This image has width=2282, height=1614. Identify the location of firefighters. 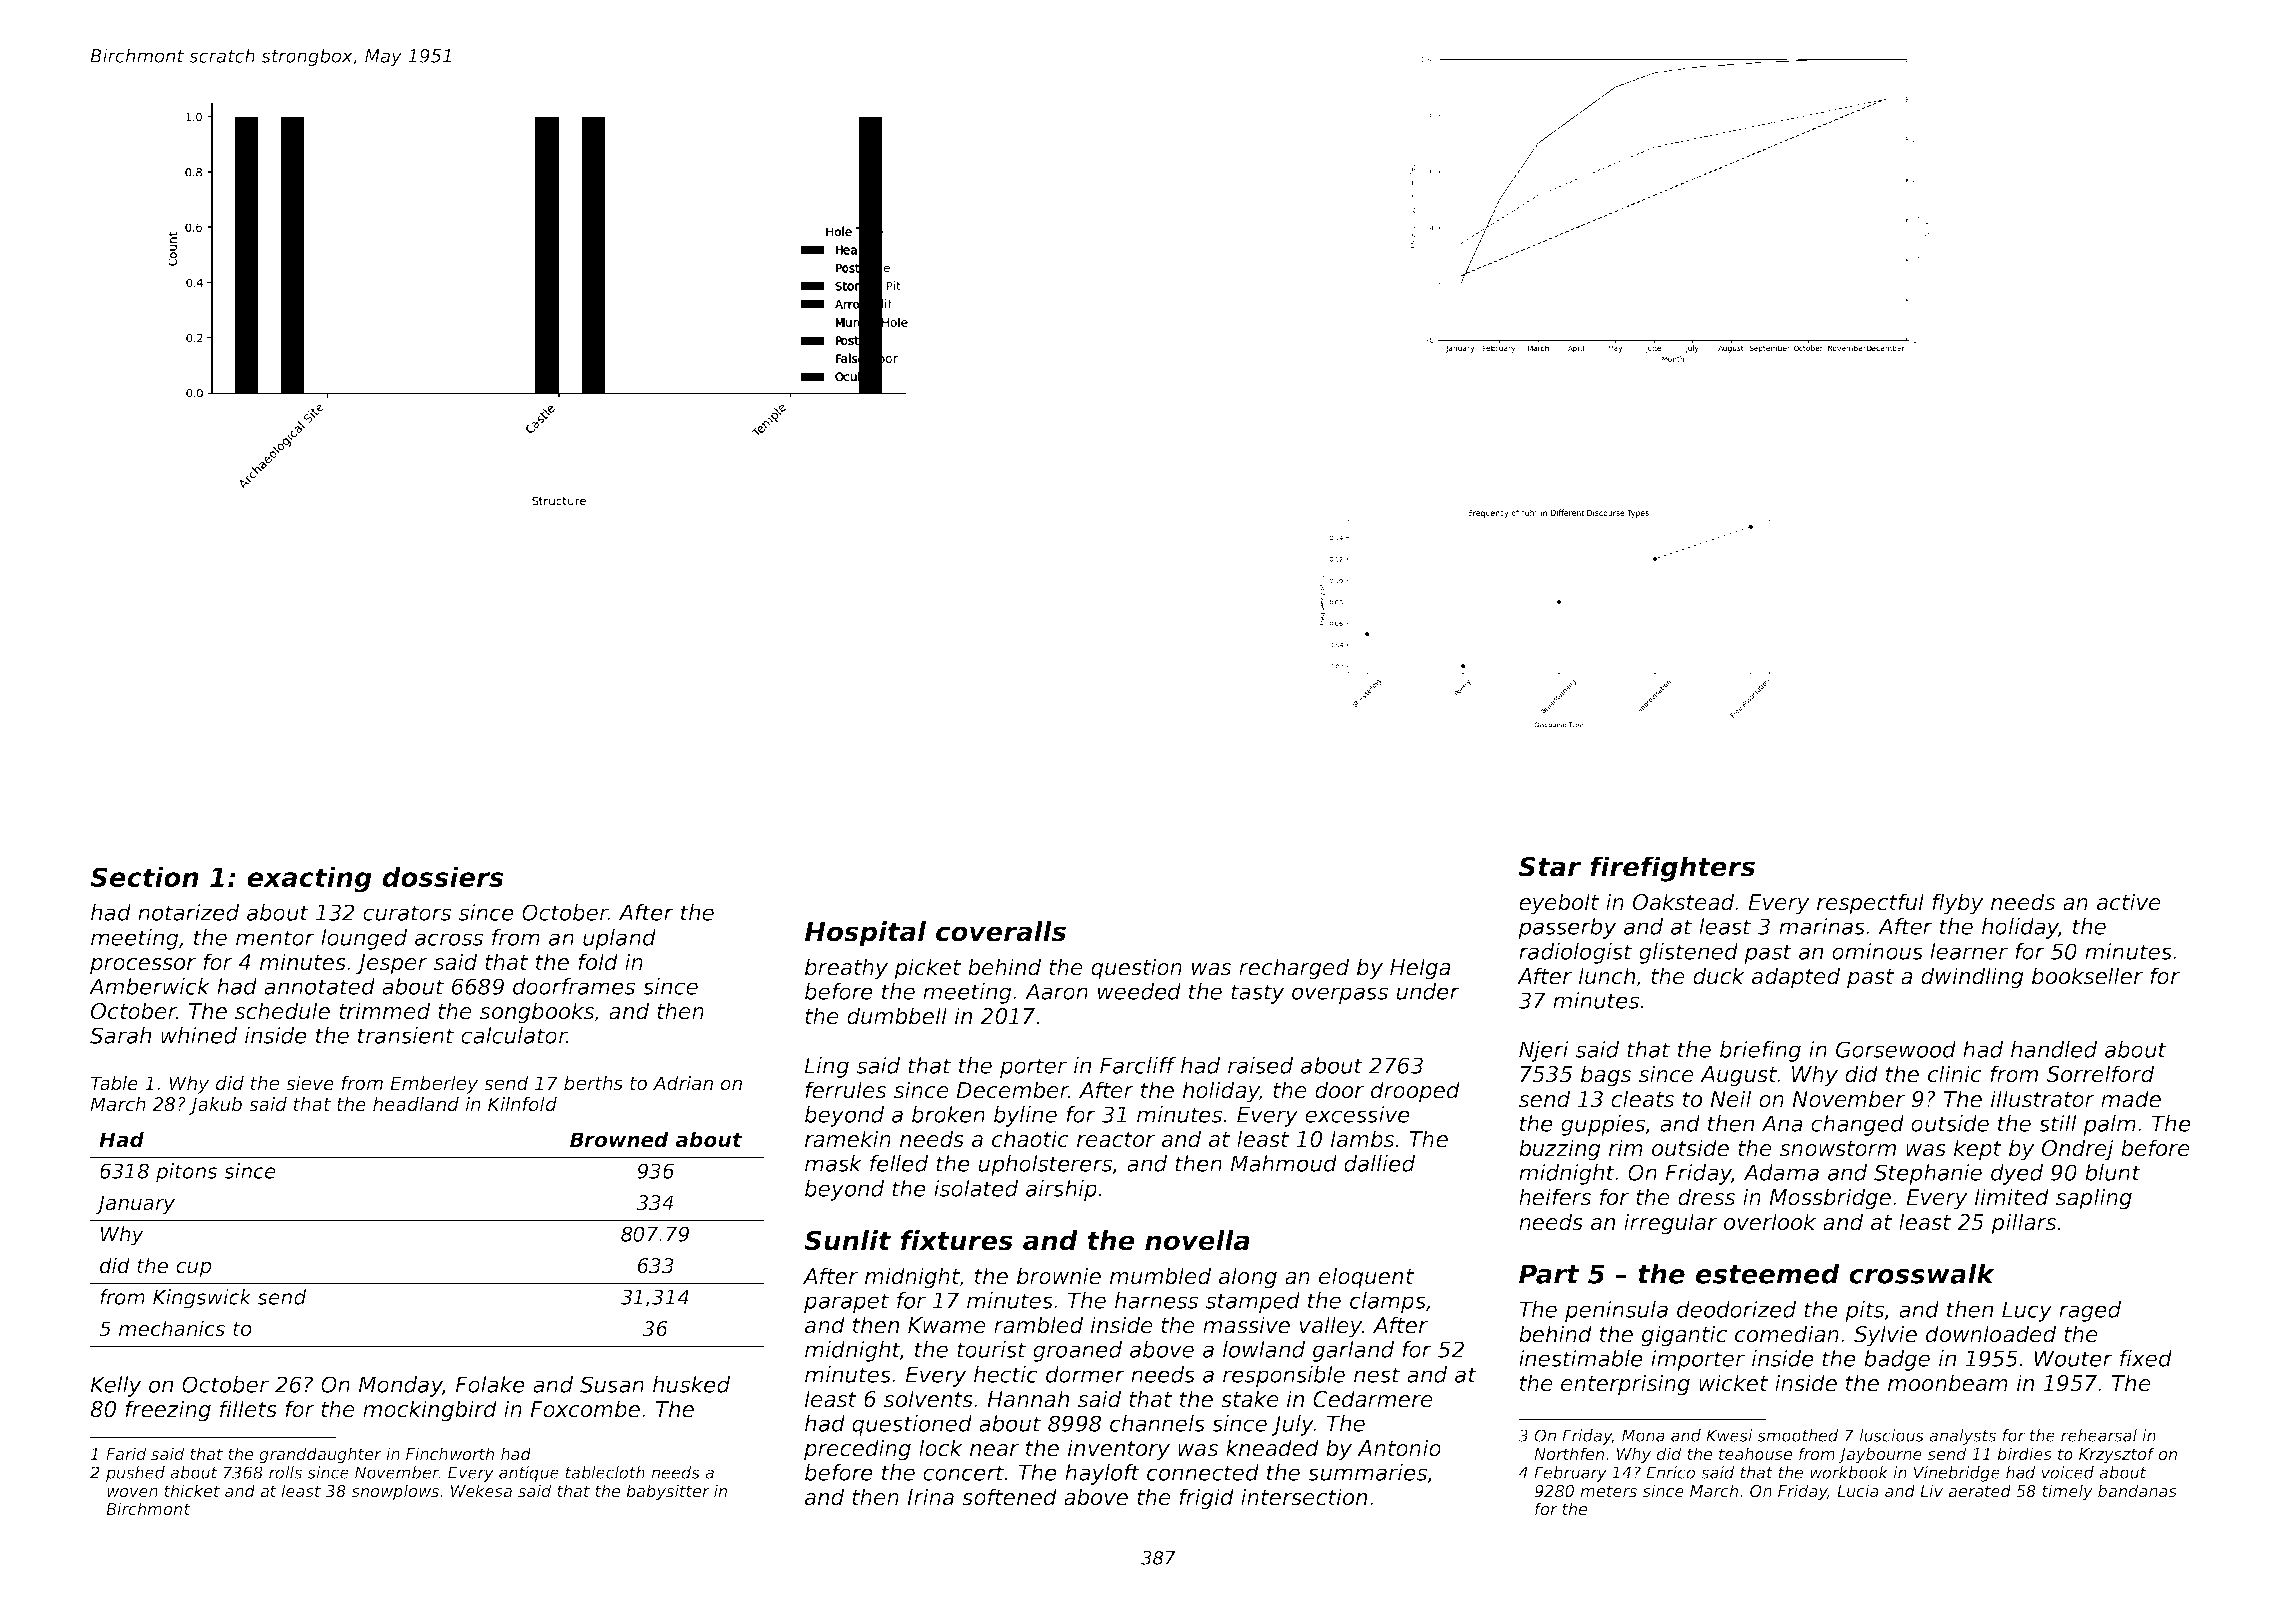
(1672, 869).
